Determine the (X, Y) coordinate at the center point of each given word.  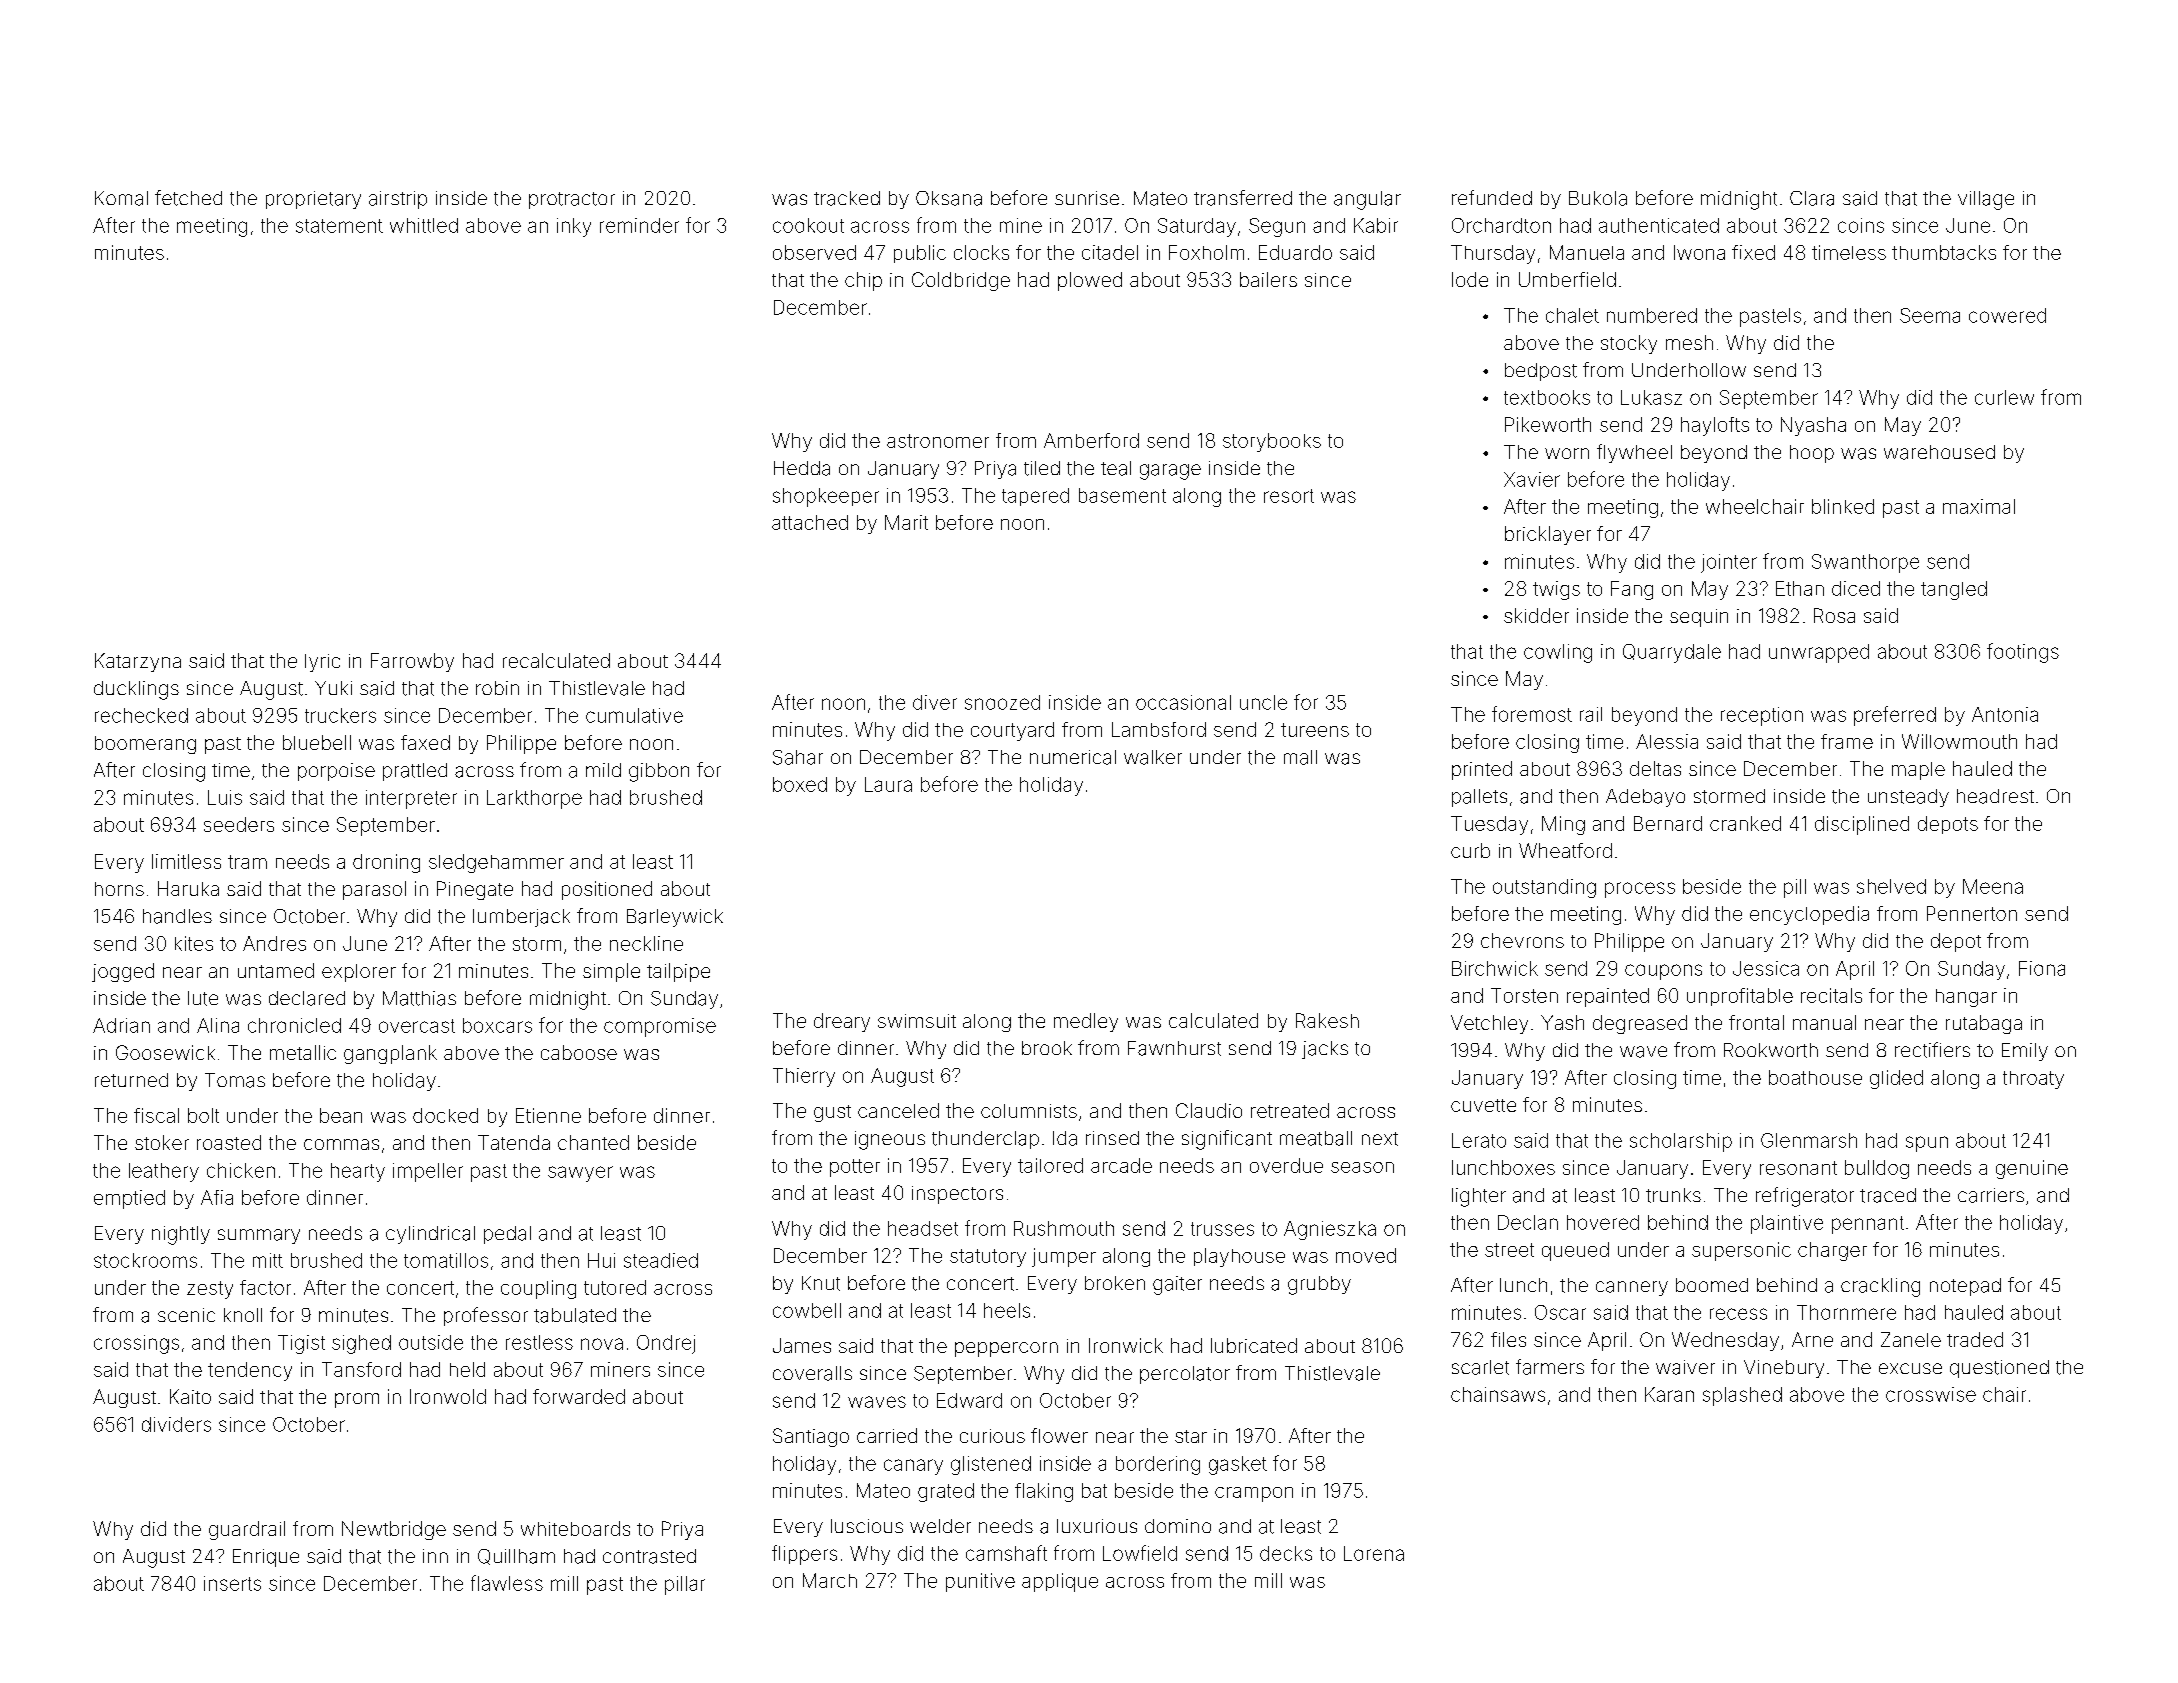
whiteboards (575, 1528)
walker (1153, 757)
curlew (2004, 397)
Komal (121, 198)
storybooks (1272, 442)
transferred (1243, 198)
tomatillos (446, 1260)
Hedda (802, 468)
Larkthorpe (534, 799)
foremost (1532, 714)
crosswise (1931, 1394)
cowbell (807, 1310)
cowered (2007, 315)
